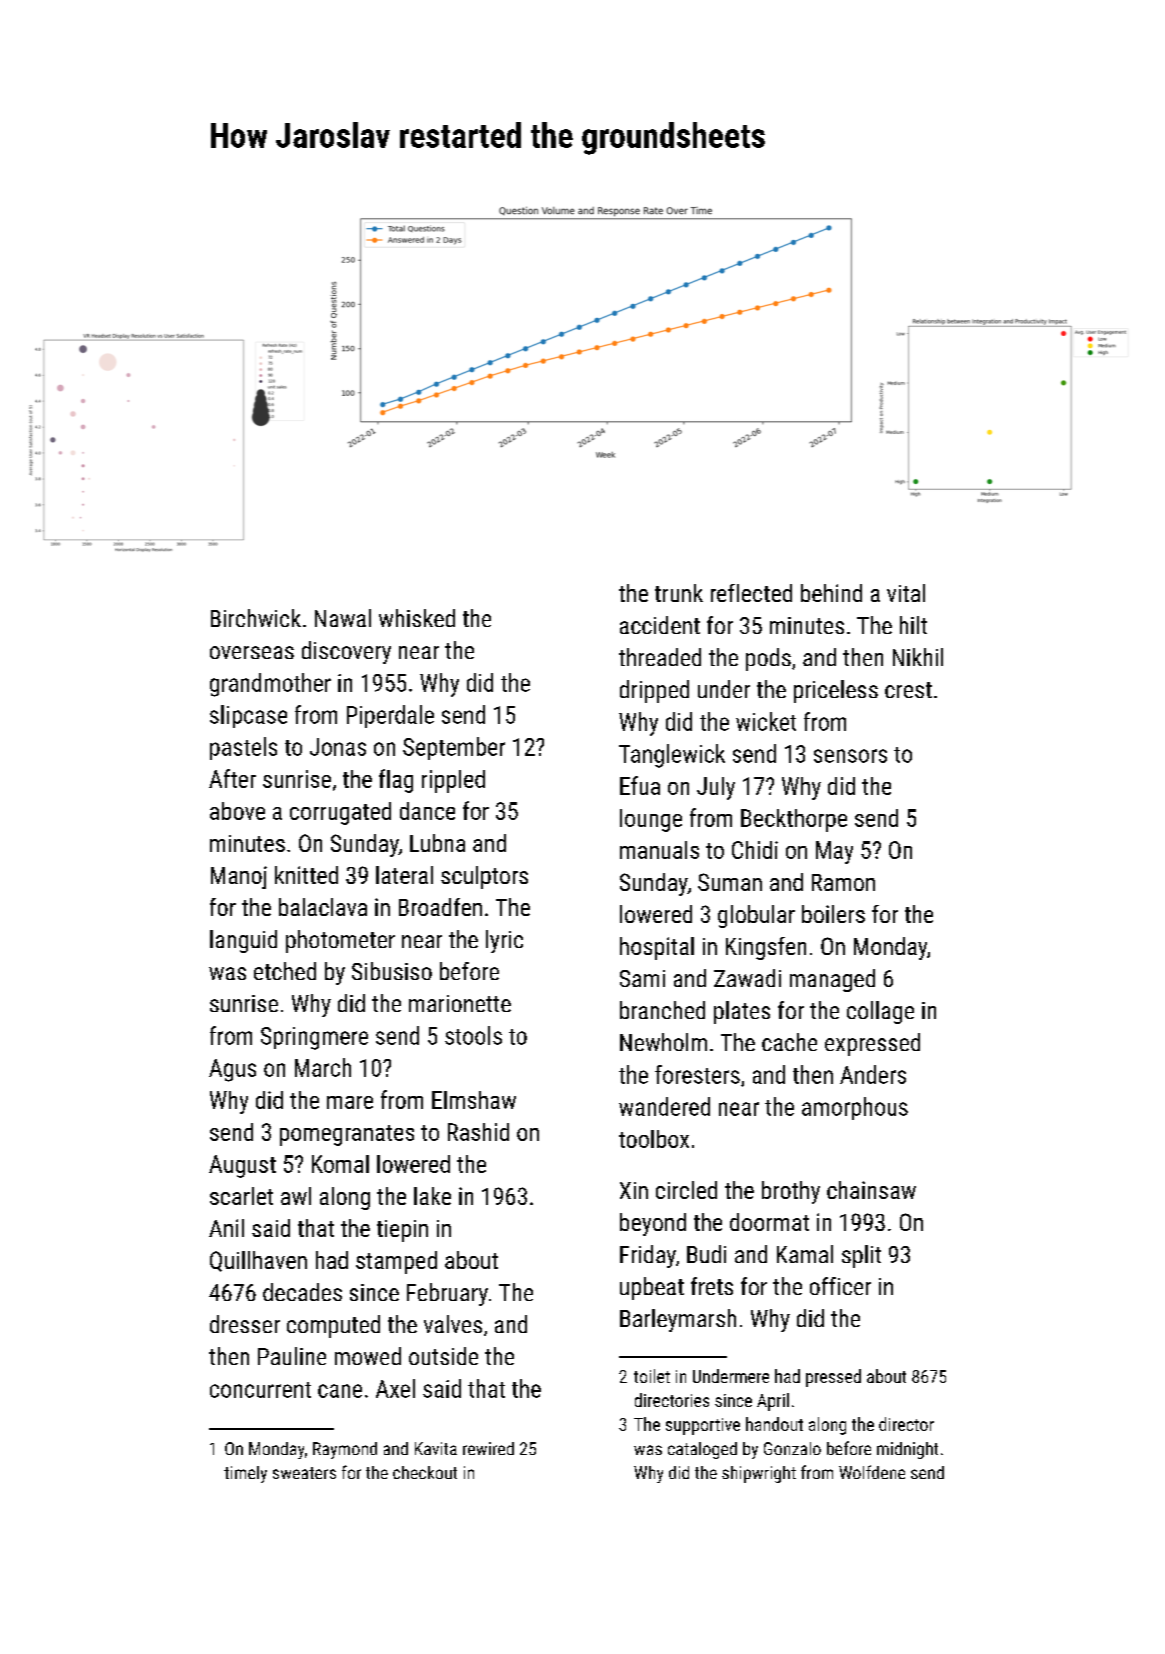  I want to click on Birchwick, so click(256, 618).
